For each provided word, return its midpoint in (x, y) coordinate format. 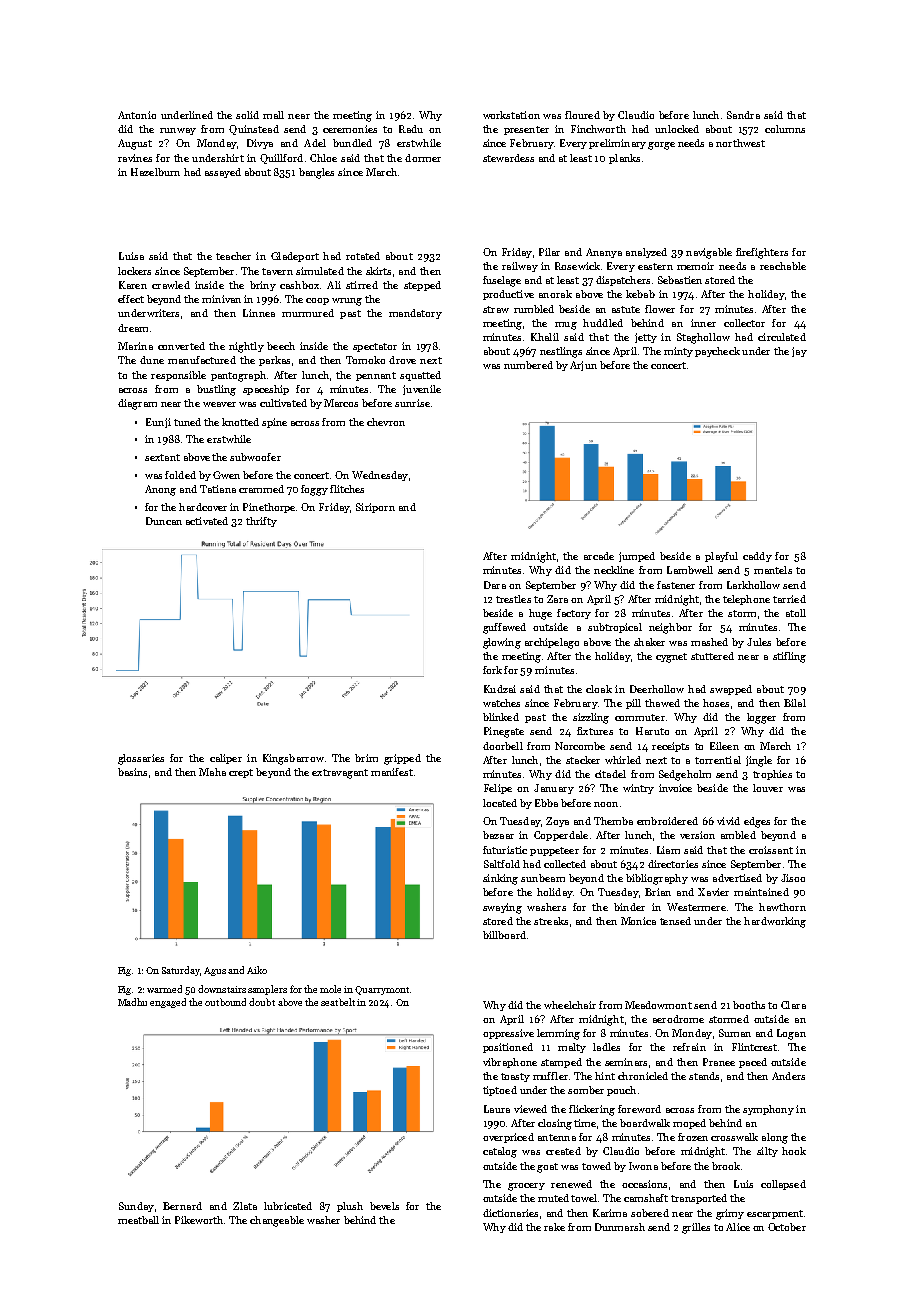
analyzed (646, 253)
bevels (384, 1206)
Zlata (245, 1206)
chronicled (643, 1076)
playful (721, 557)
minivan (221, 299)
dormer (423, 158)
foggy (314, 490)
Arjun (583, 366)
